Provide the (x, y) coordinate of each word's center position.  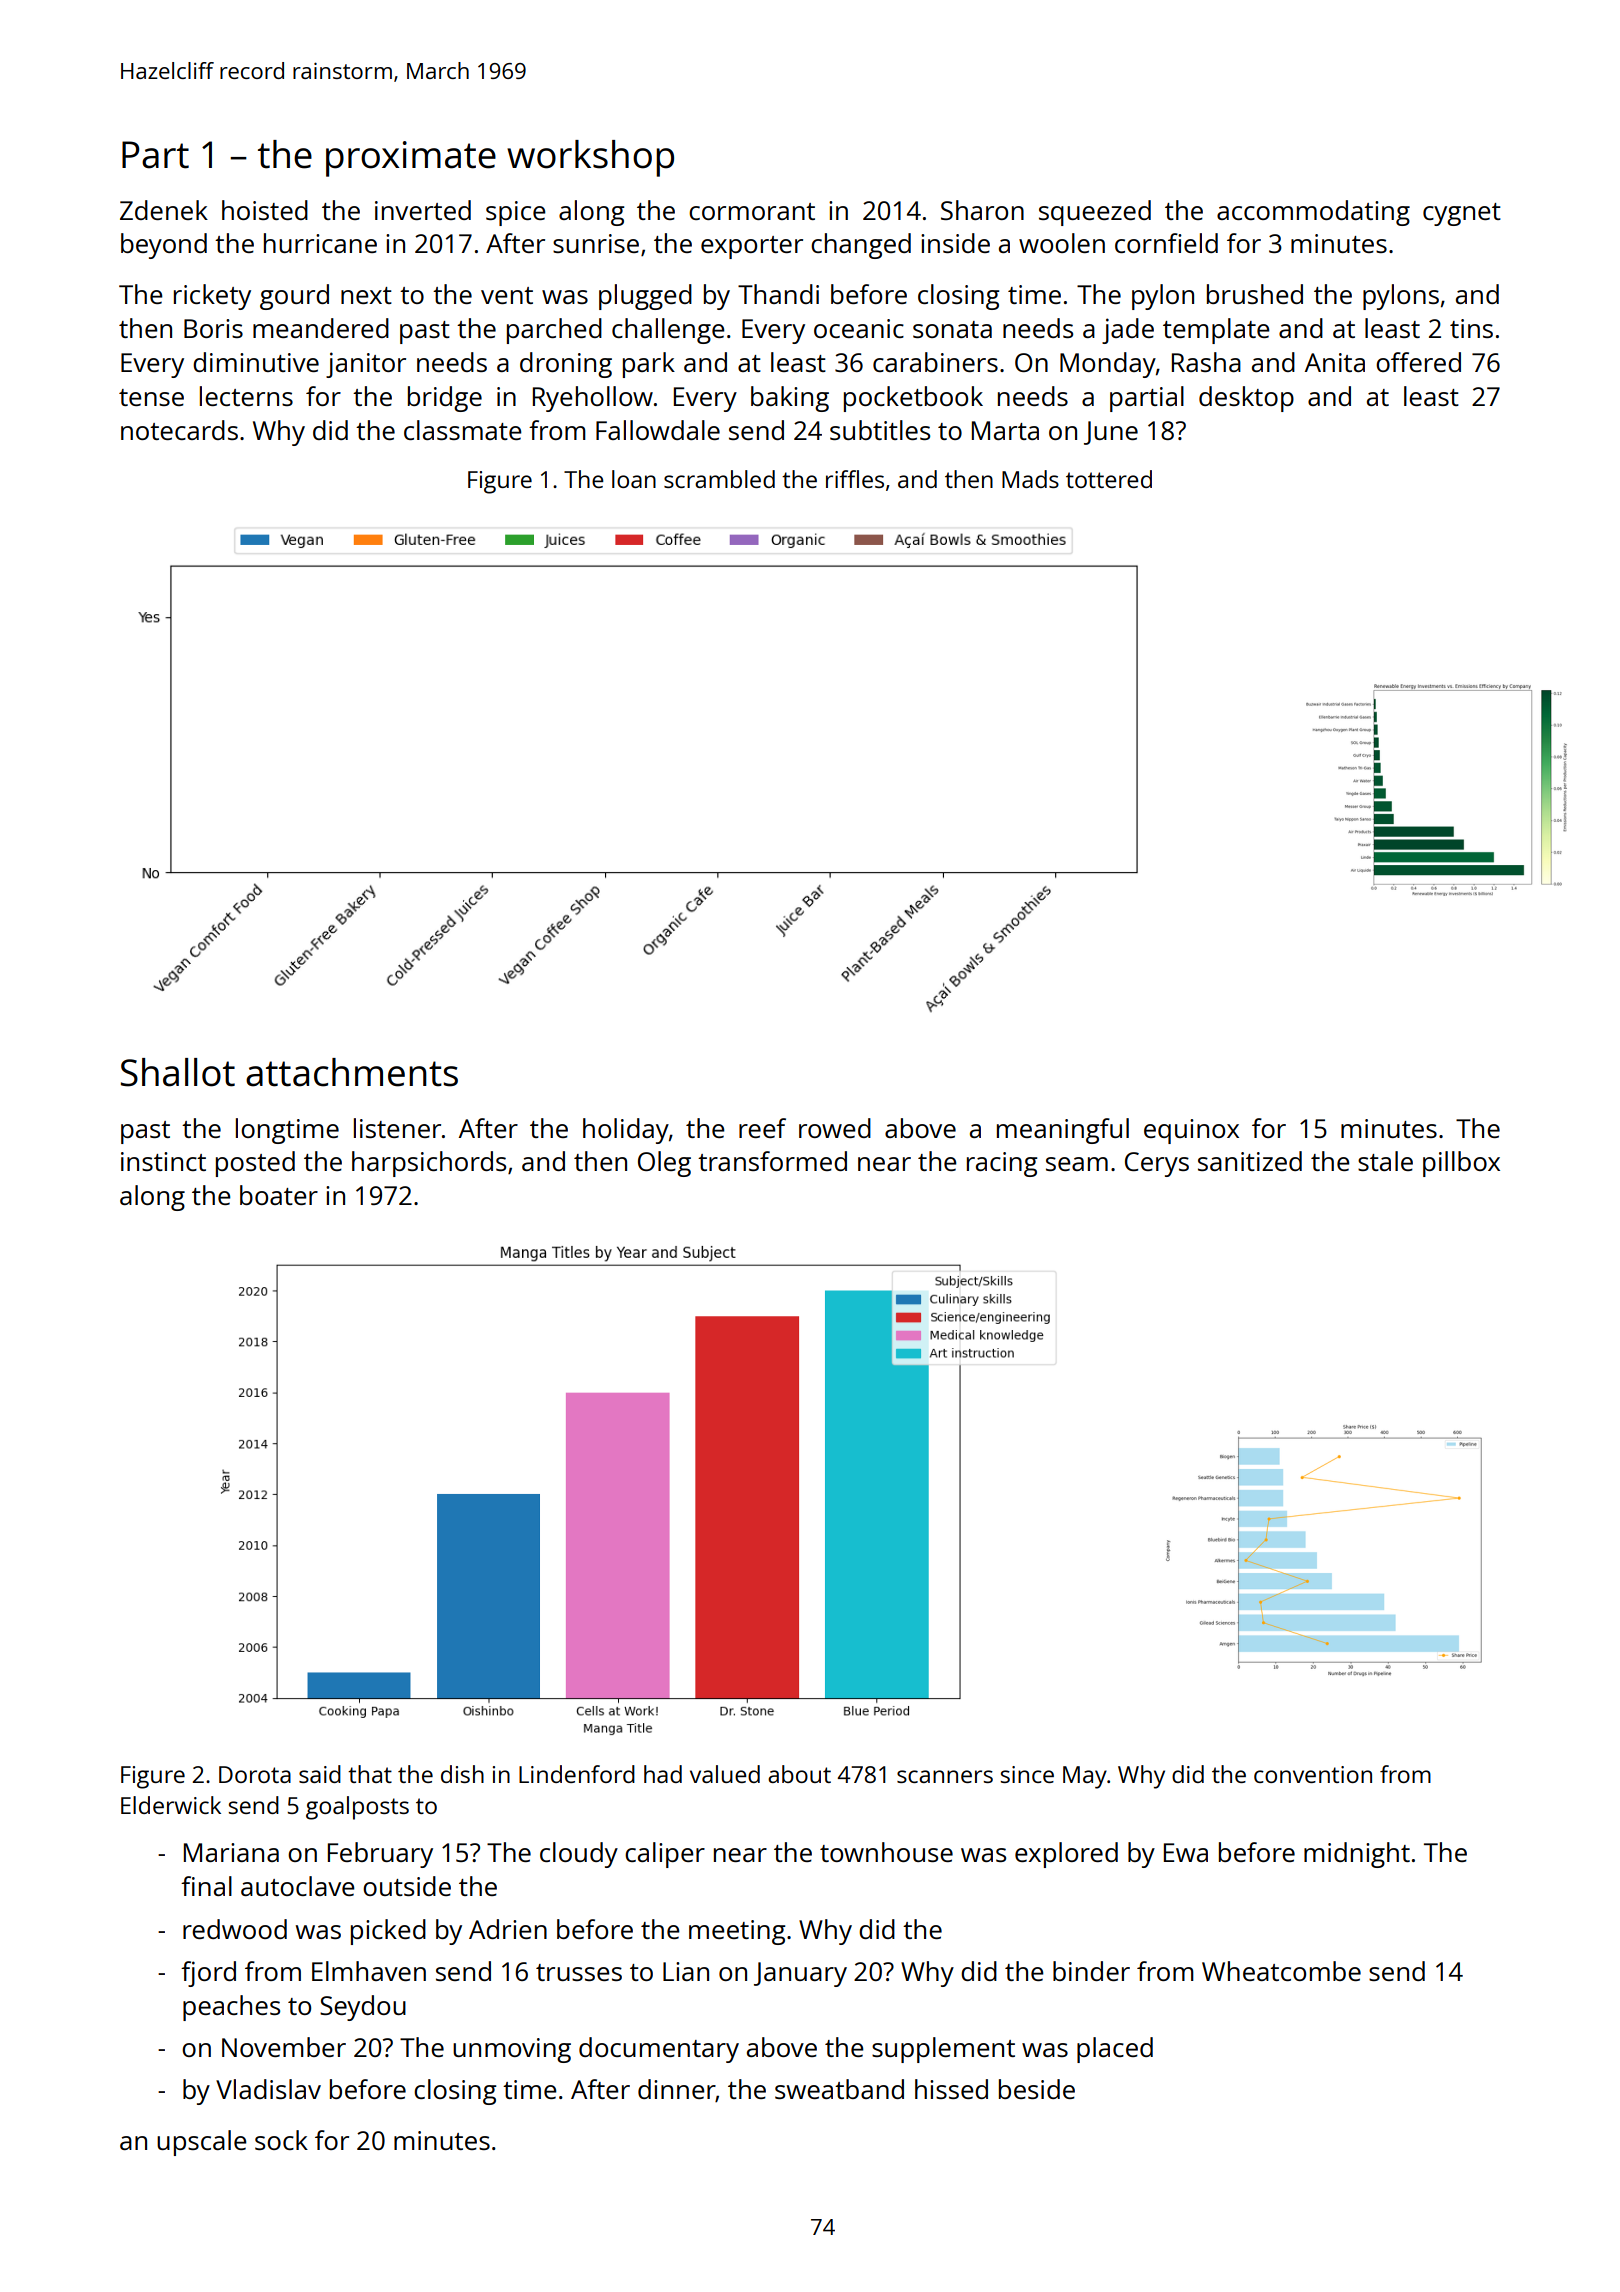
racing (1002, 1164)
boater (279, 1195)
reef (762, 1128)
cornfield (1166, 243)
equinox (1191, 1131)
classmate (463, 430)
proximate (411, 159)
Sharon (982, 210)
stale (1385, 1161)
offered (1418, 362)
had (663, 1774)
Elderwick (171, 1805)
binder (1091, 1971)
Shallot (178, 1072)
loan (634, 479)
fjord (208, 1974)
